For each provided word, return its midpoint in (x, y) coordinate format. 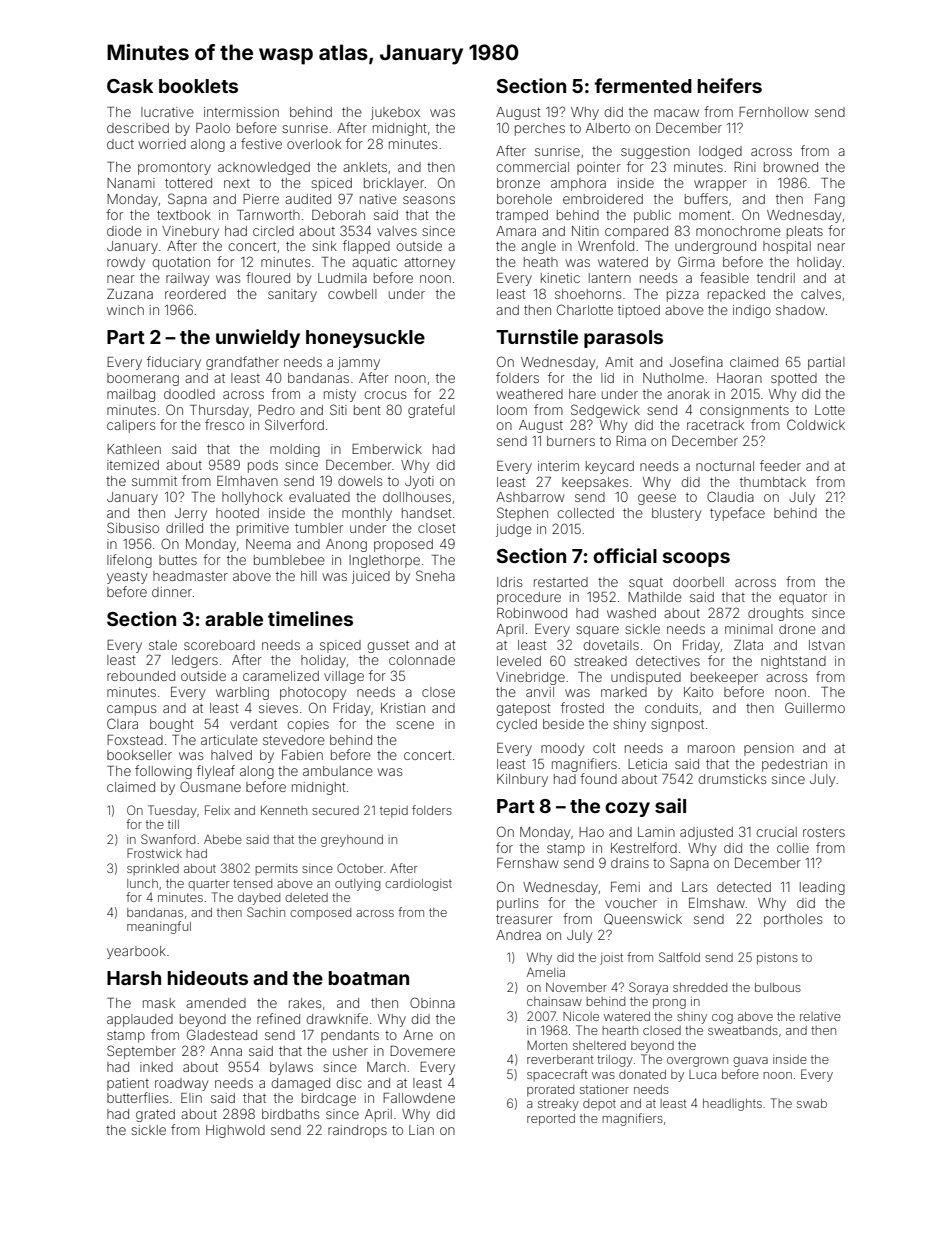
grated (155, 1115)
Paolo (213, 128)
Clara (122, 723)
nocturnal (725, 466)
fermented (643, 85)
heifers (730, 85)
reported (551, 1120)
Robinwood (532, 613)
